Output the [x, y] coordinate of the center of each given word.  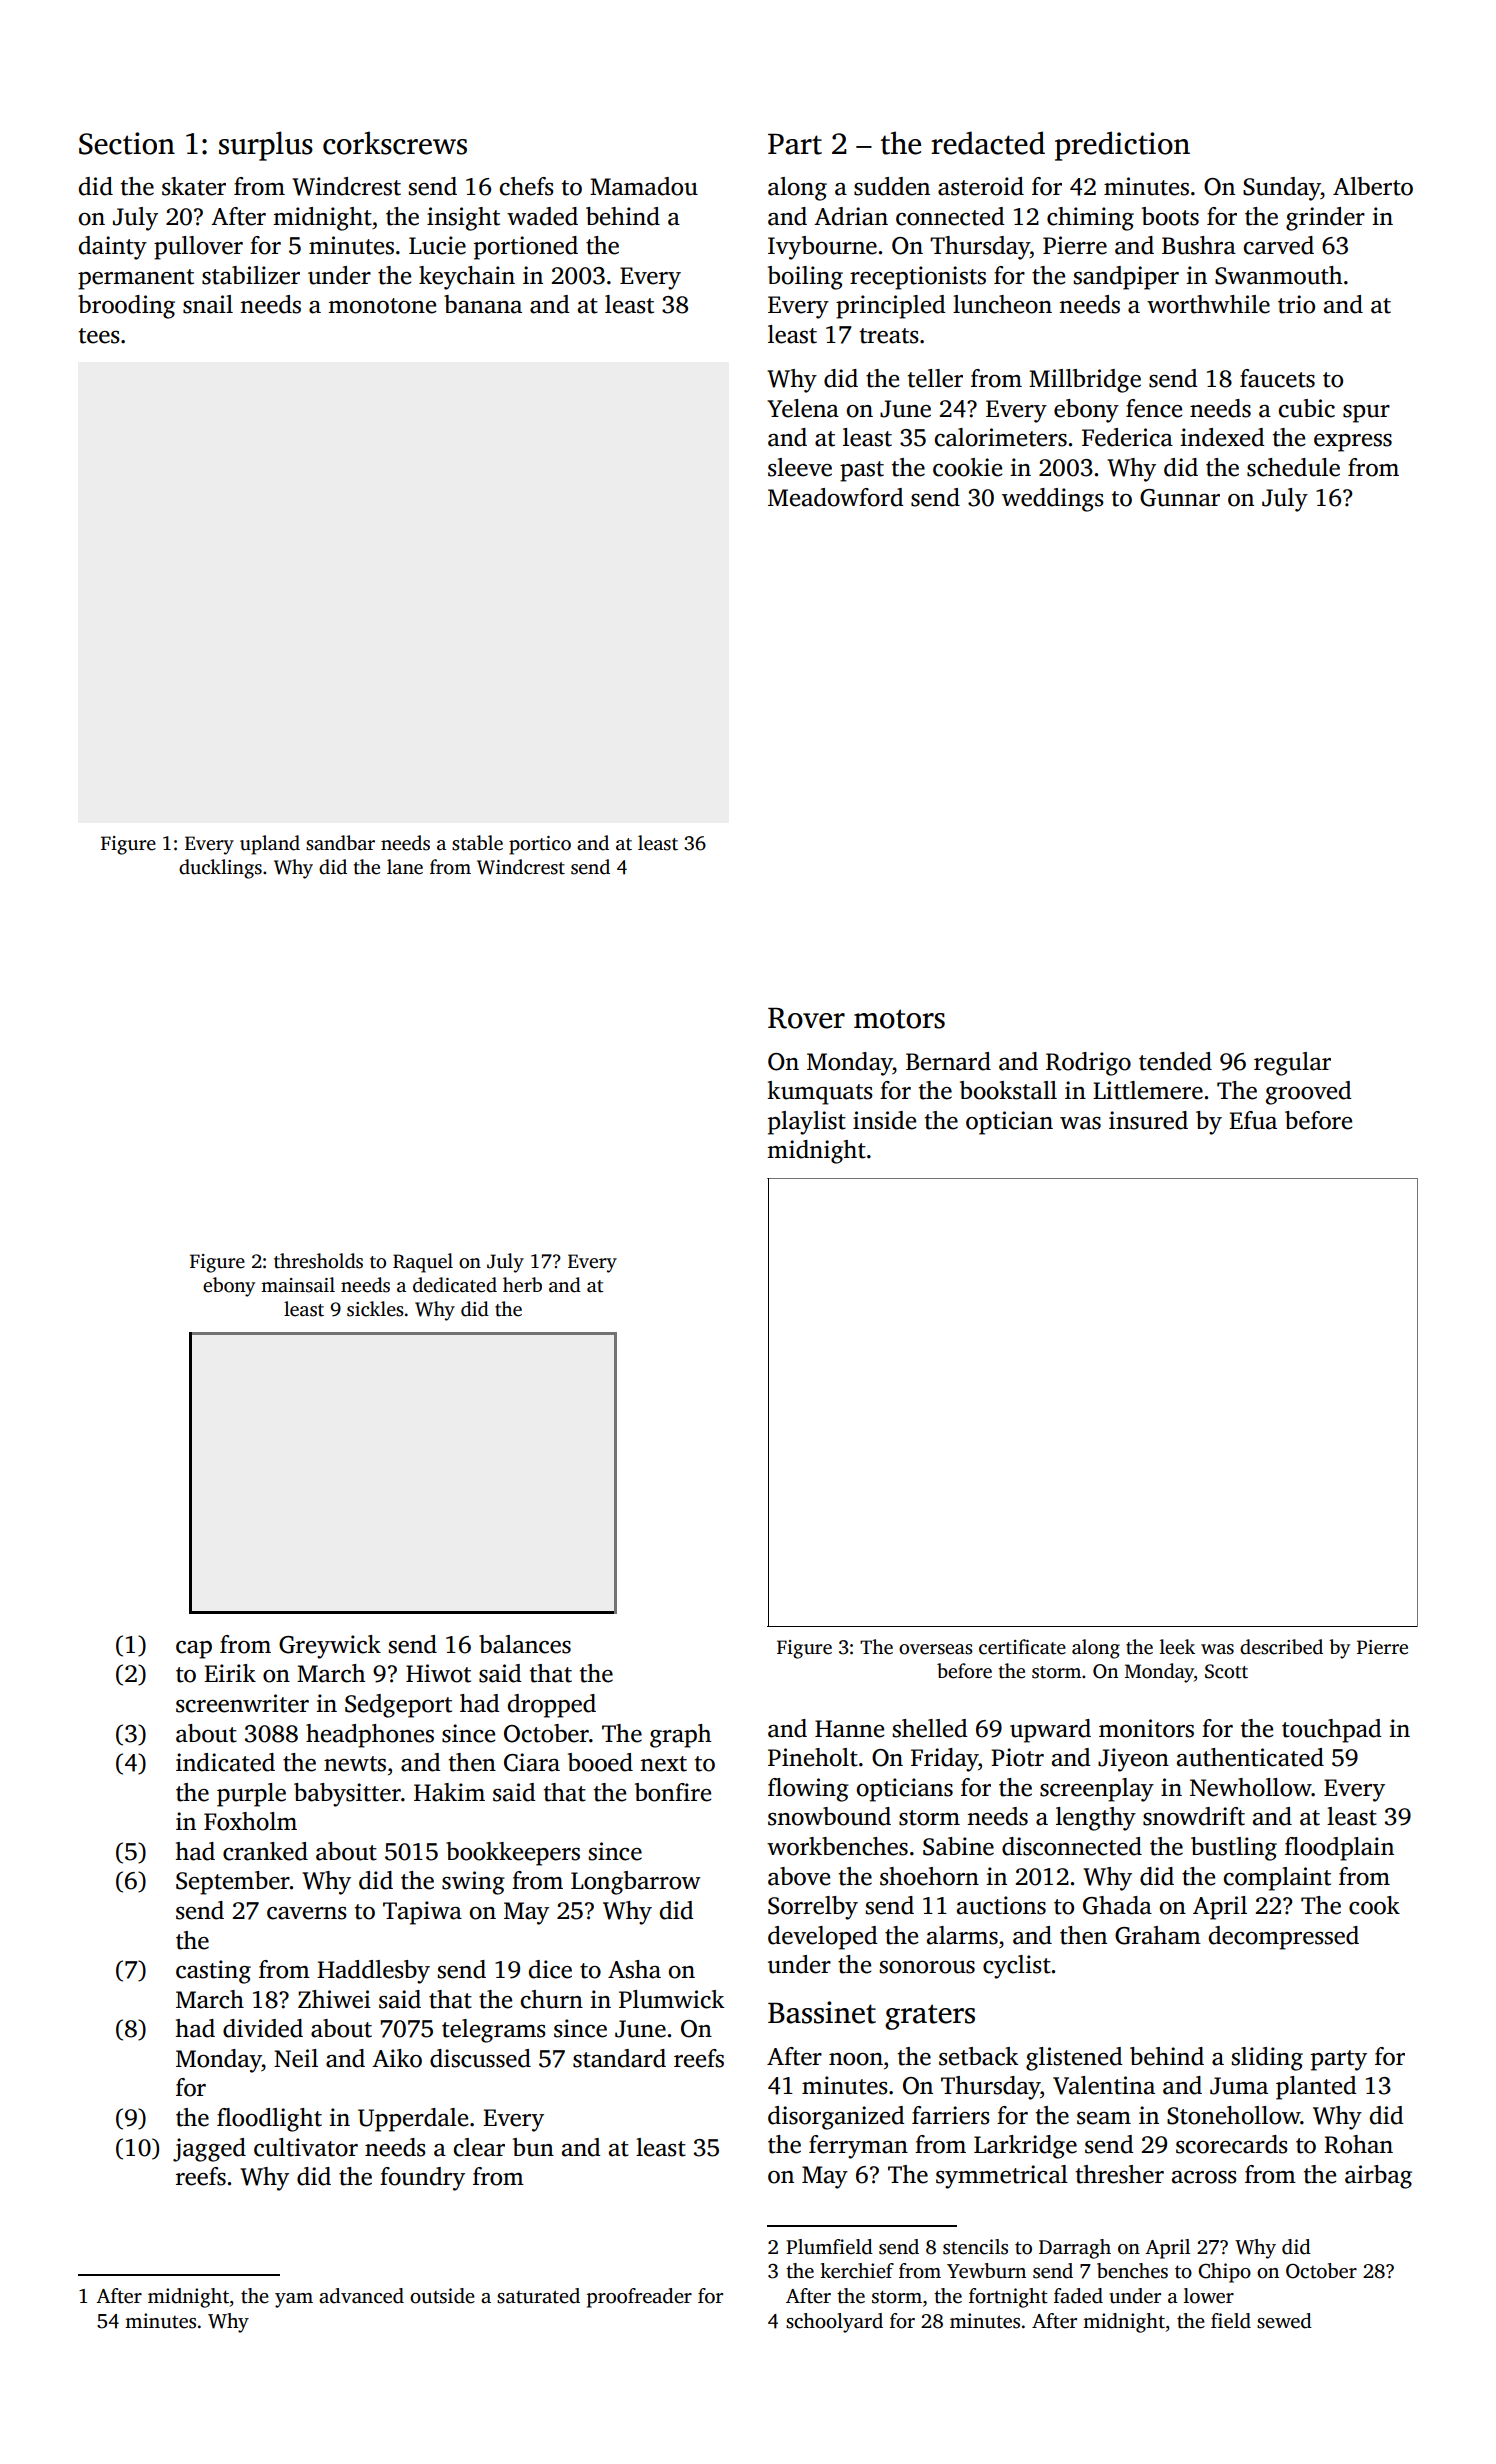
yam [294, 2300]
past [862, 471]
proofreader [639, 2298]
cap [194, 1650]
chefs [527, 186]
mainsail [298, 1285]
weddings [1053, 500]
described [1281, 1647]
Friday [945, 1760]
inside [884, 1120]
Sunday [1282, 189]
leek [1177, 1647]
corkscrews [395, 143]
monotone [382, 306]
